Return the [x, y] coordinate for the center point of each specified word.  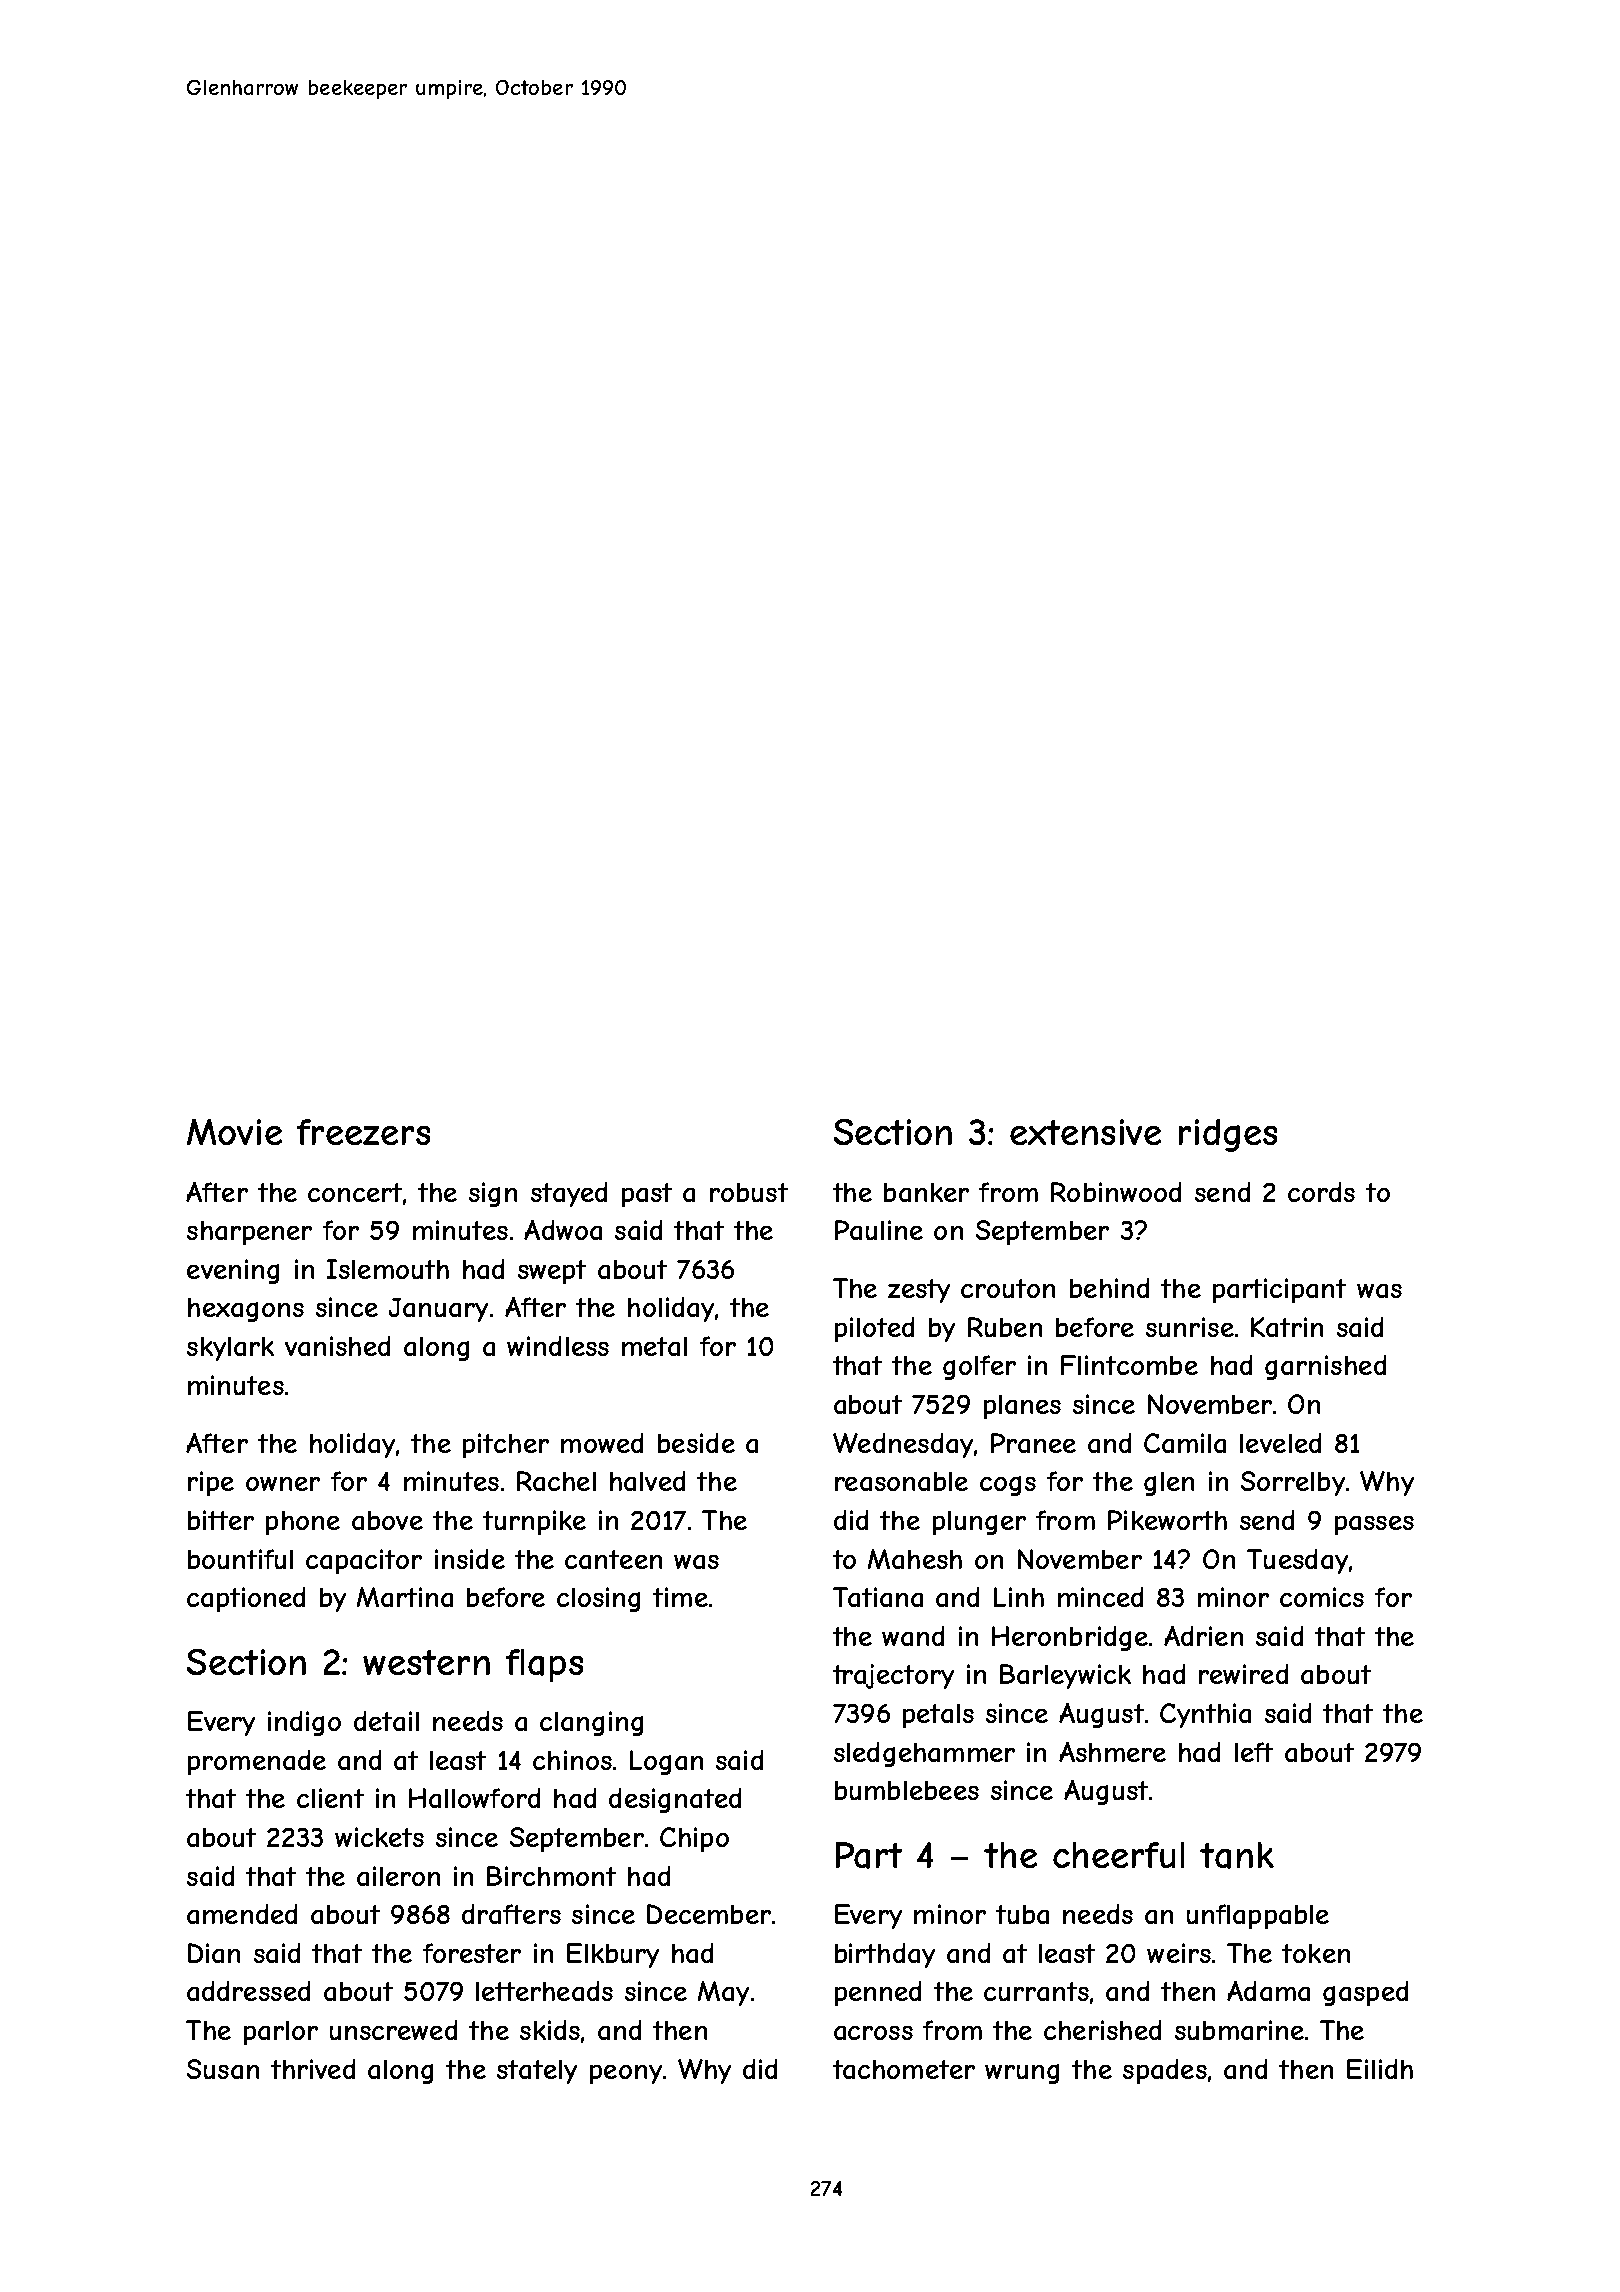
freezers [363, 1132]
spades [1165, 2071]
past [647, 1195]
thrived [313, 2069]
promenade [257, 1762]
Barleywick [1065, 1676]
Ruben [1005, 1327]
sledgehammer [924, 1754]
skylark [230, 1349]
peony [626, 2074]
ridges [1228, 1135]
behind [1109, 1288]
